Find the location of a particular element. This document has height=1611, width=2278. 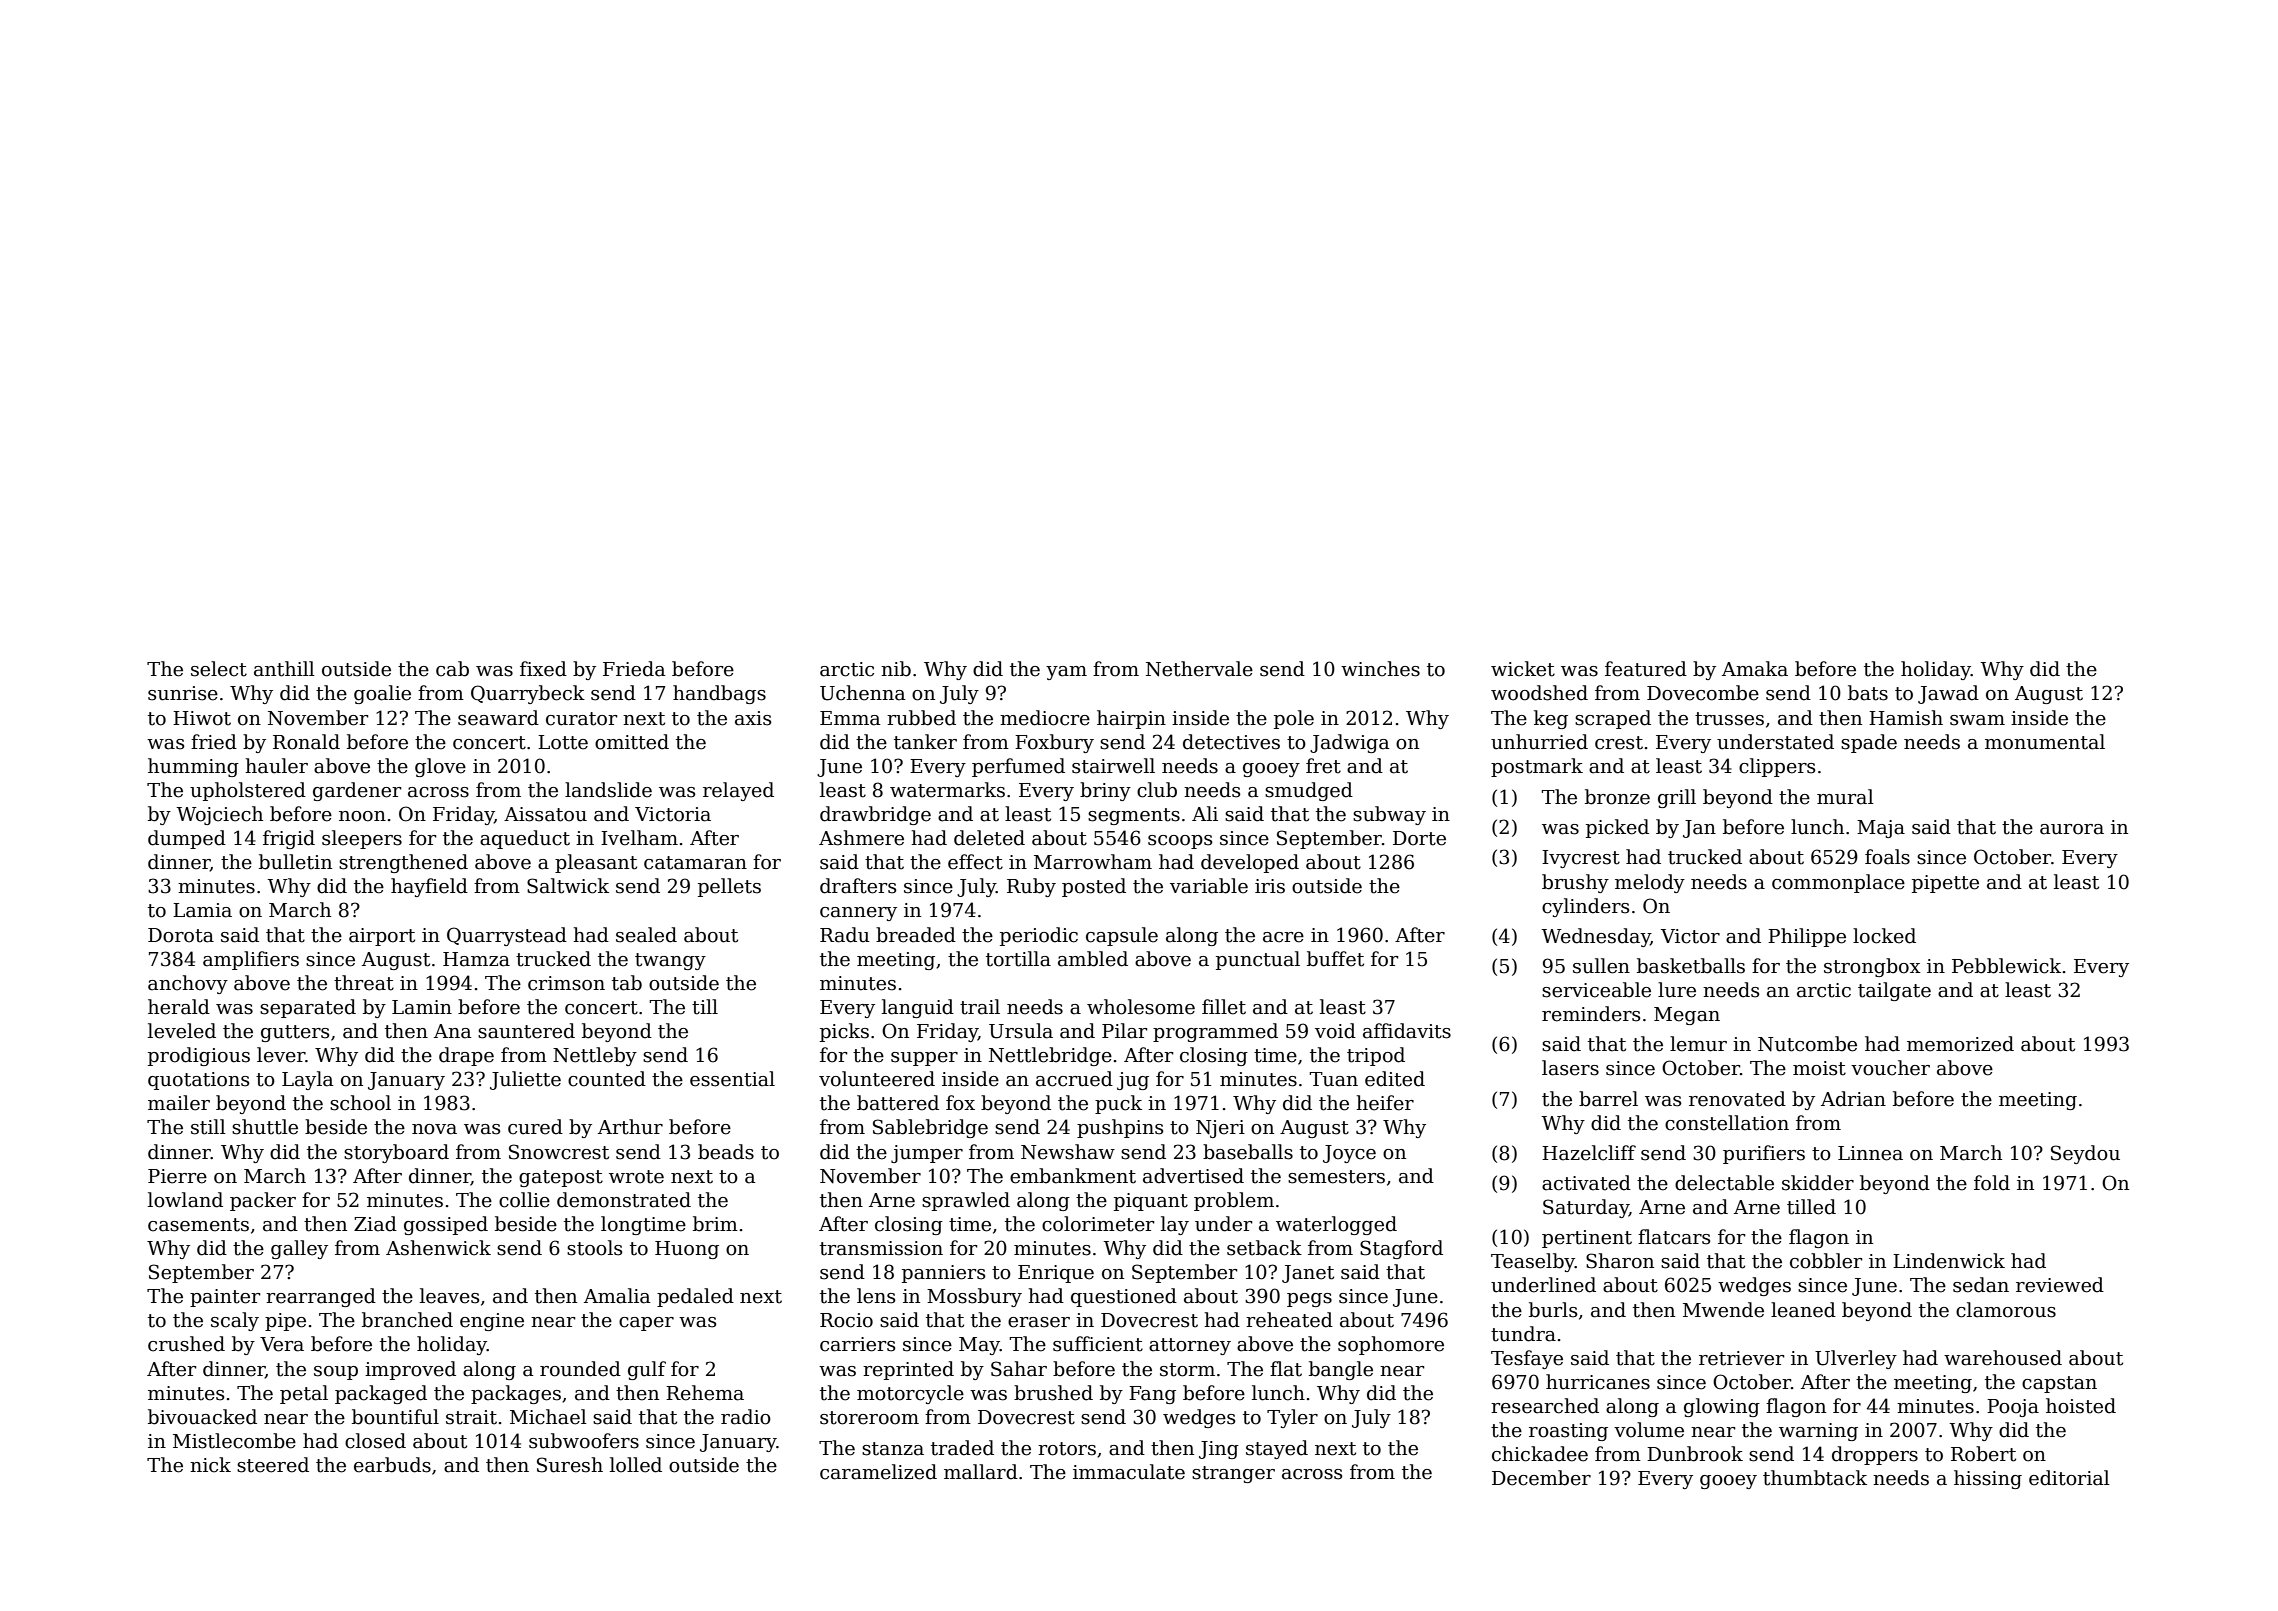

affidavits is located at coordinates (1407, 1031).
